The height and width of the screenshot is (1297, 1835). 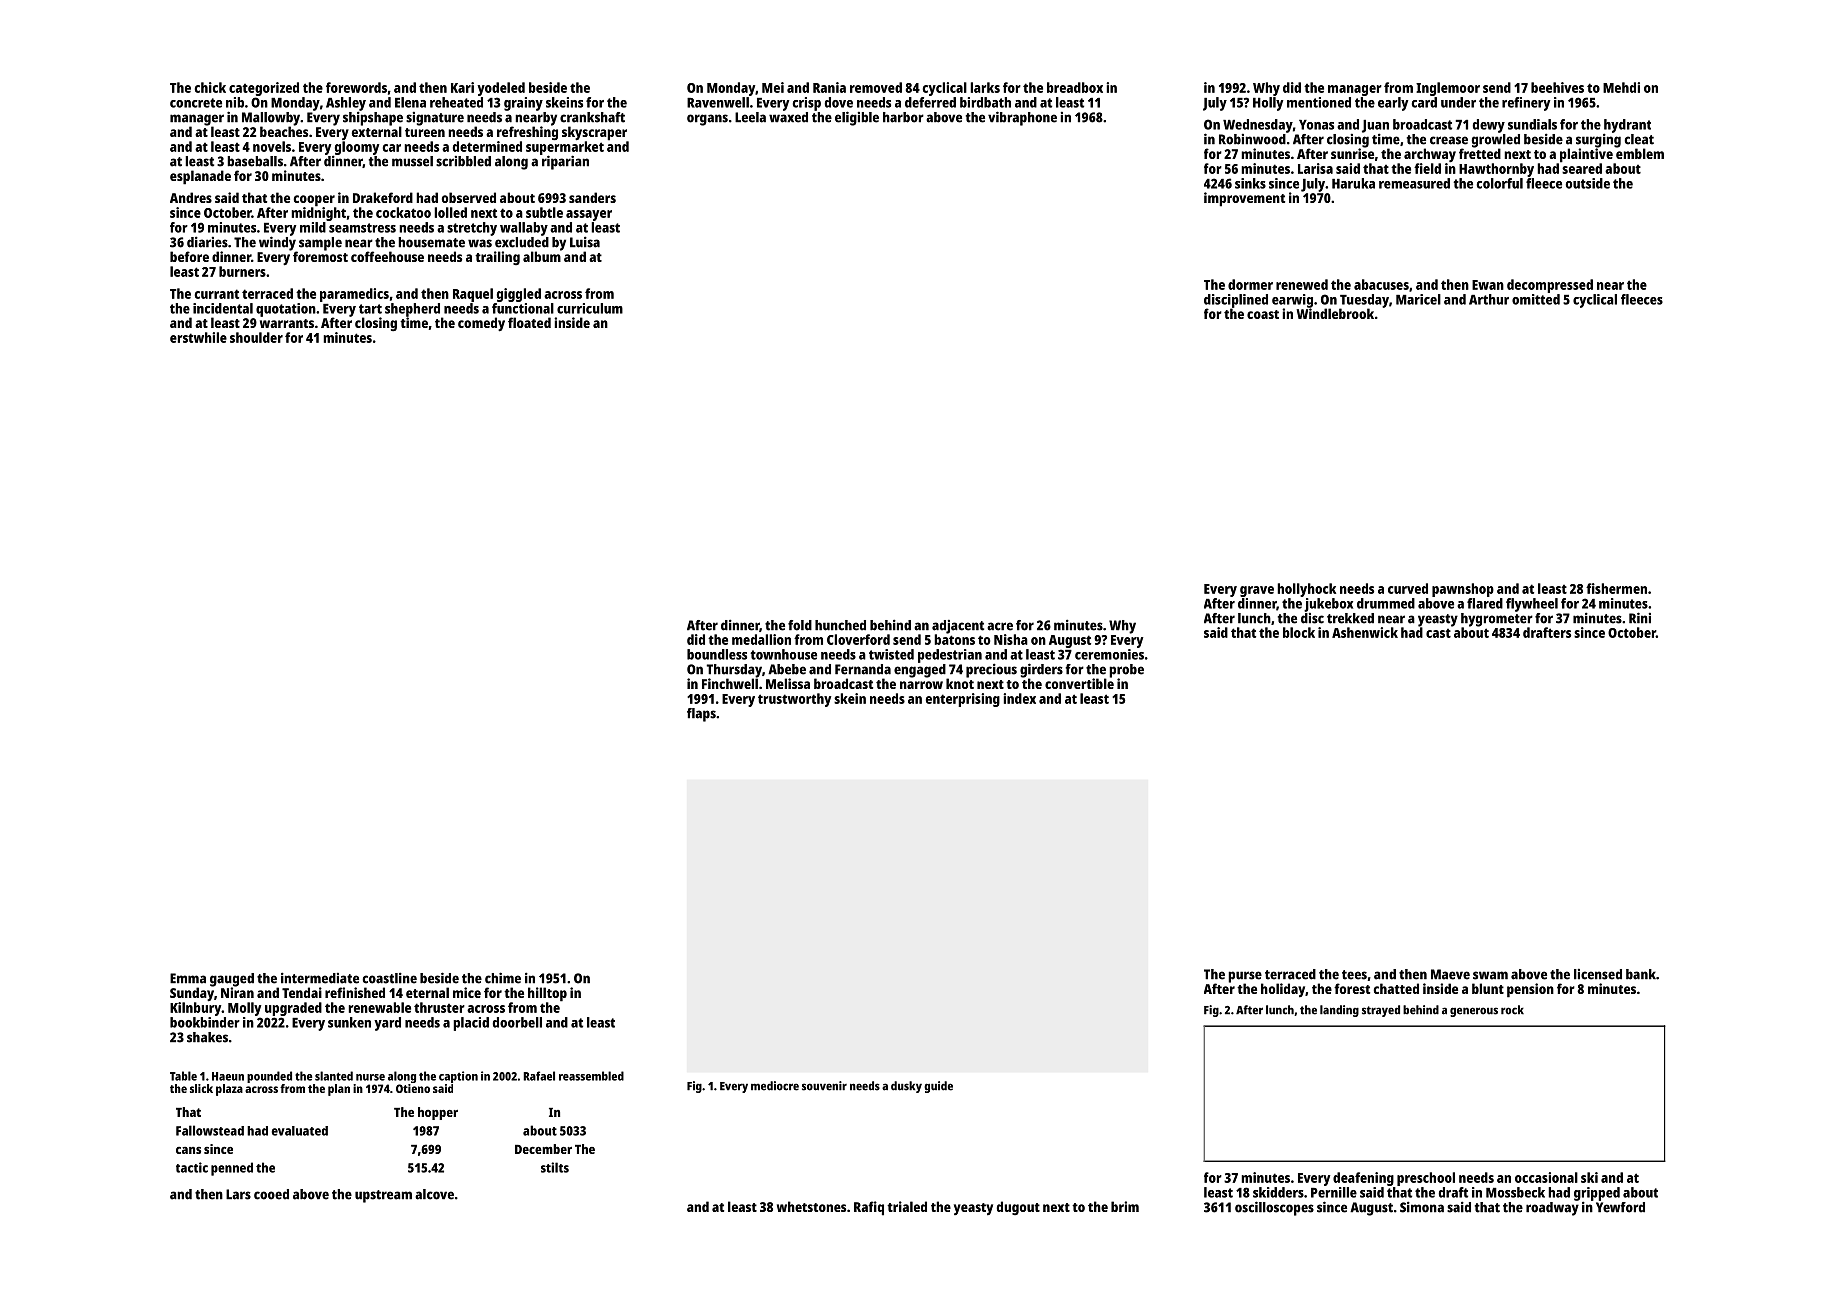 What do you see at coordinates (431, 242) in the screenshot?
I see `housemate` at bounding box center [431, 242].
